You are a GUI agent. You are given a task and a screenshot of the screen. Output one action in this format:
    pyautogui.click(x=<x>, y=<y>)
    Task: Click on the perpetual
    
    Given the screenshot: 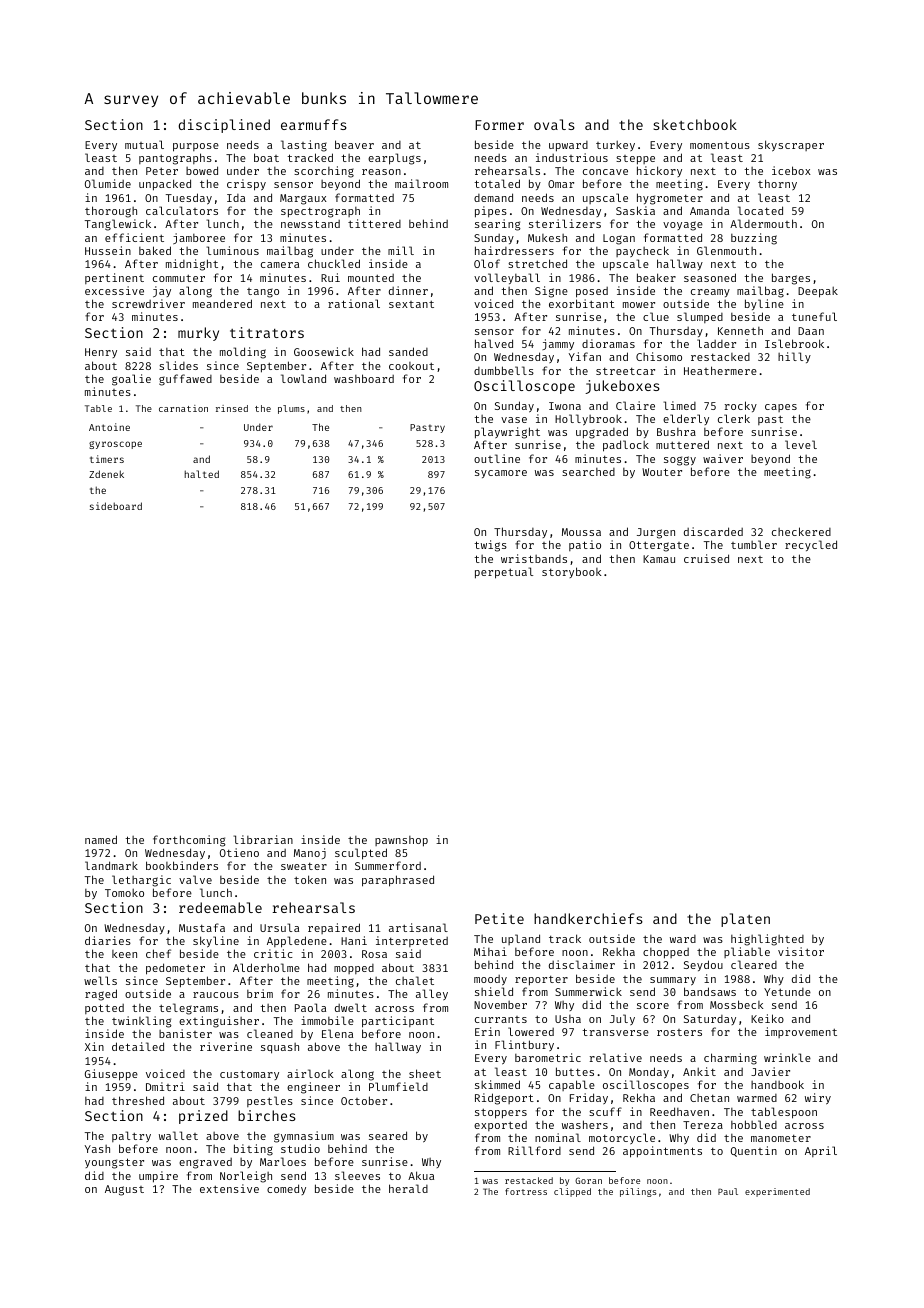 What is the action you would take?
    pyautogui.click(x=504, y=573)
